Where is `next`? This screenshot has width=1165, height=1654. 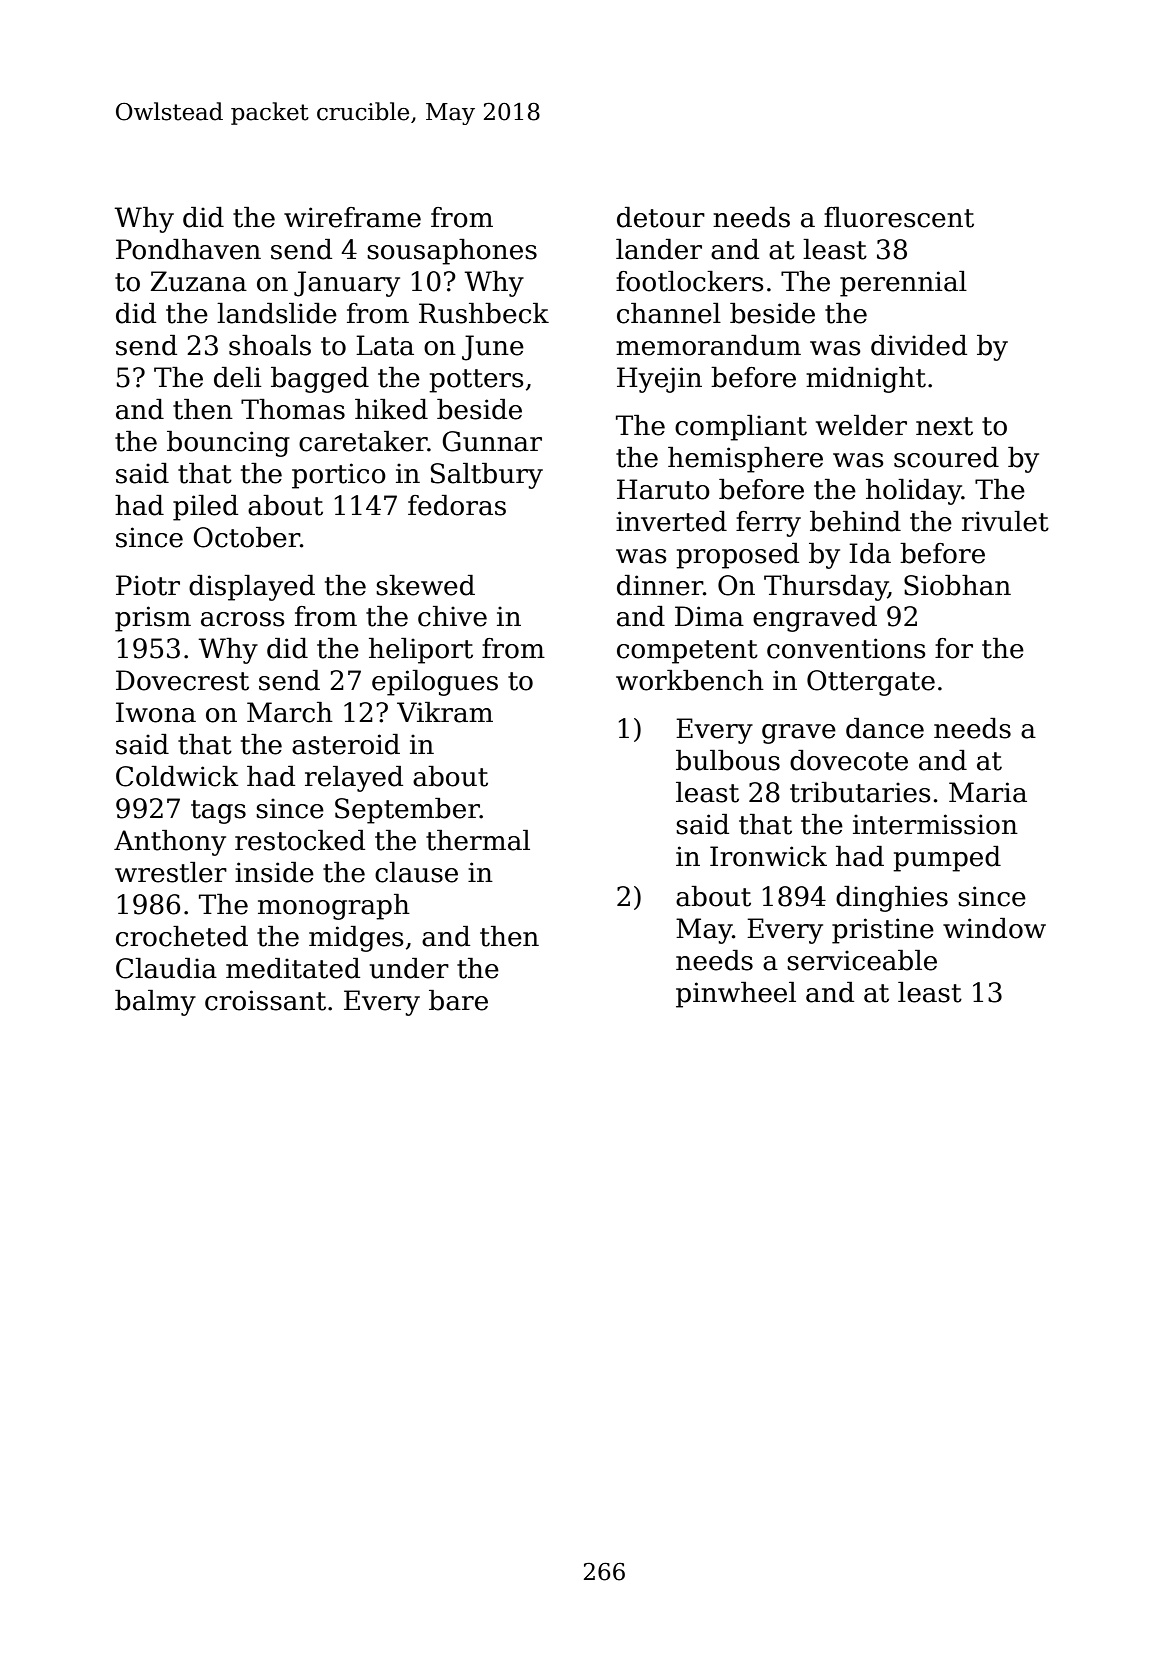 next is located at coordinates (944, 426).
